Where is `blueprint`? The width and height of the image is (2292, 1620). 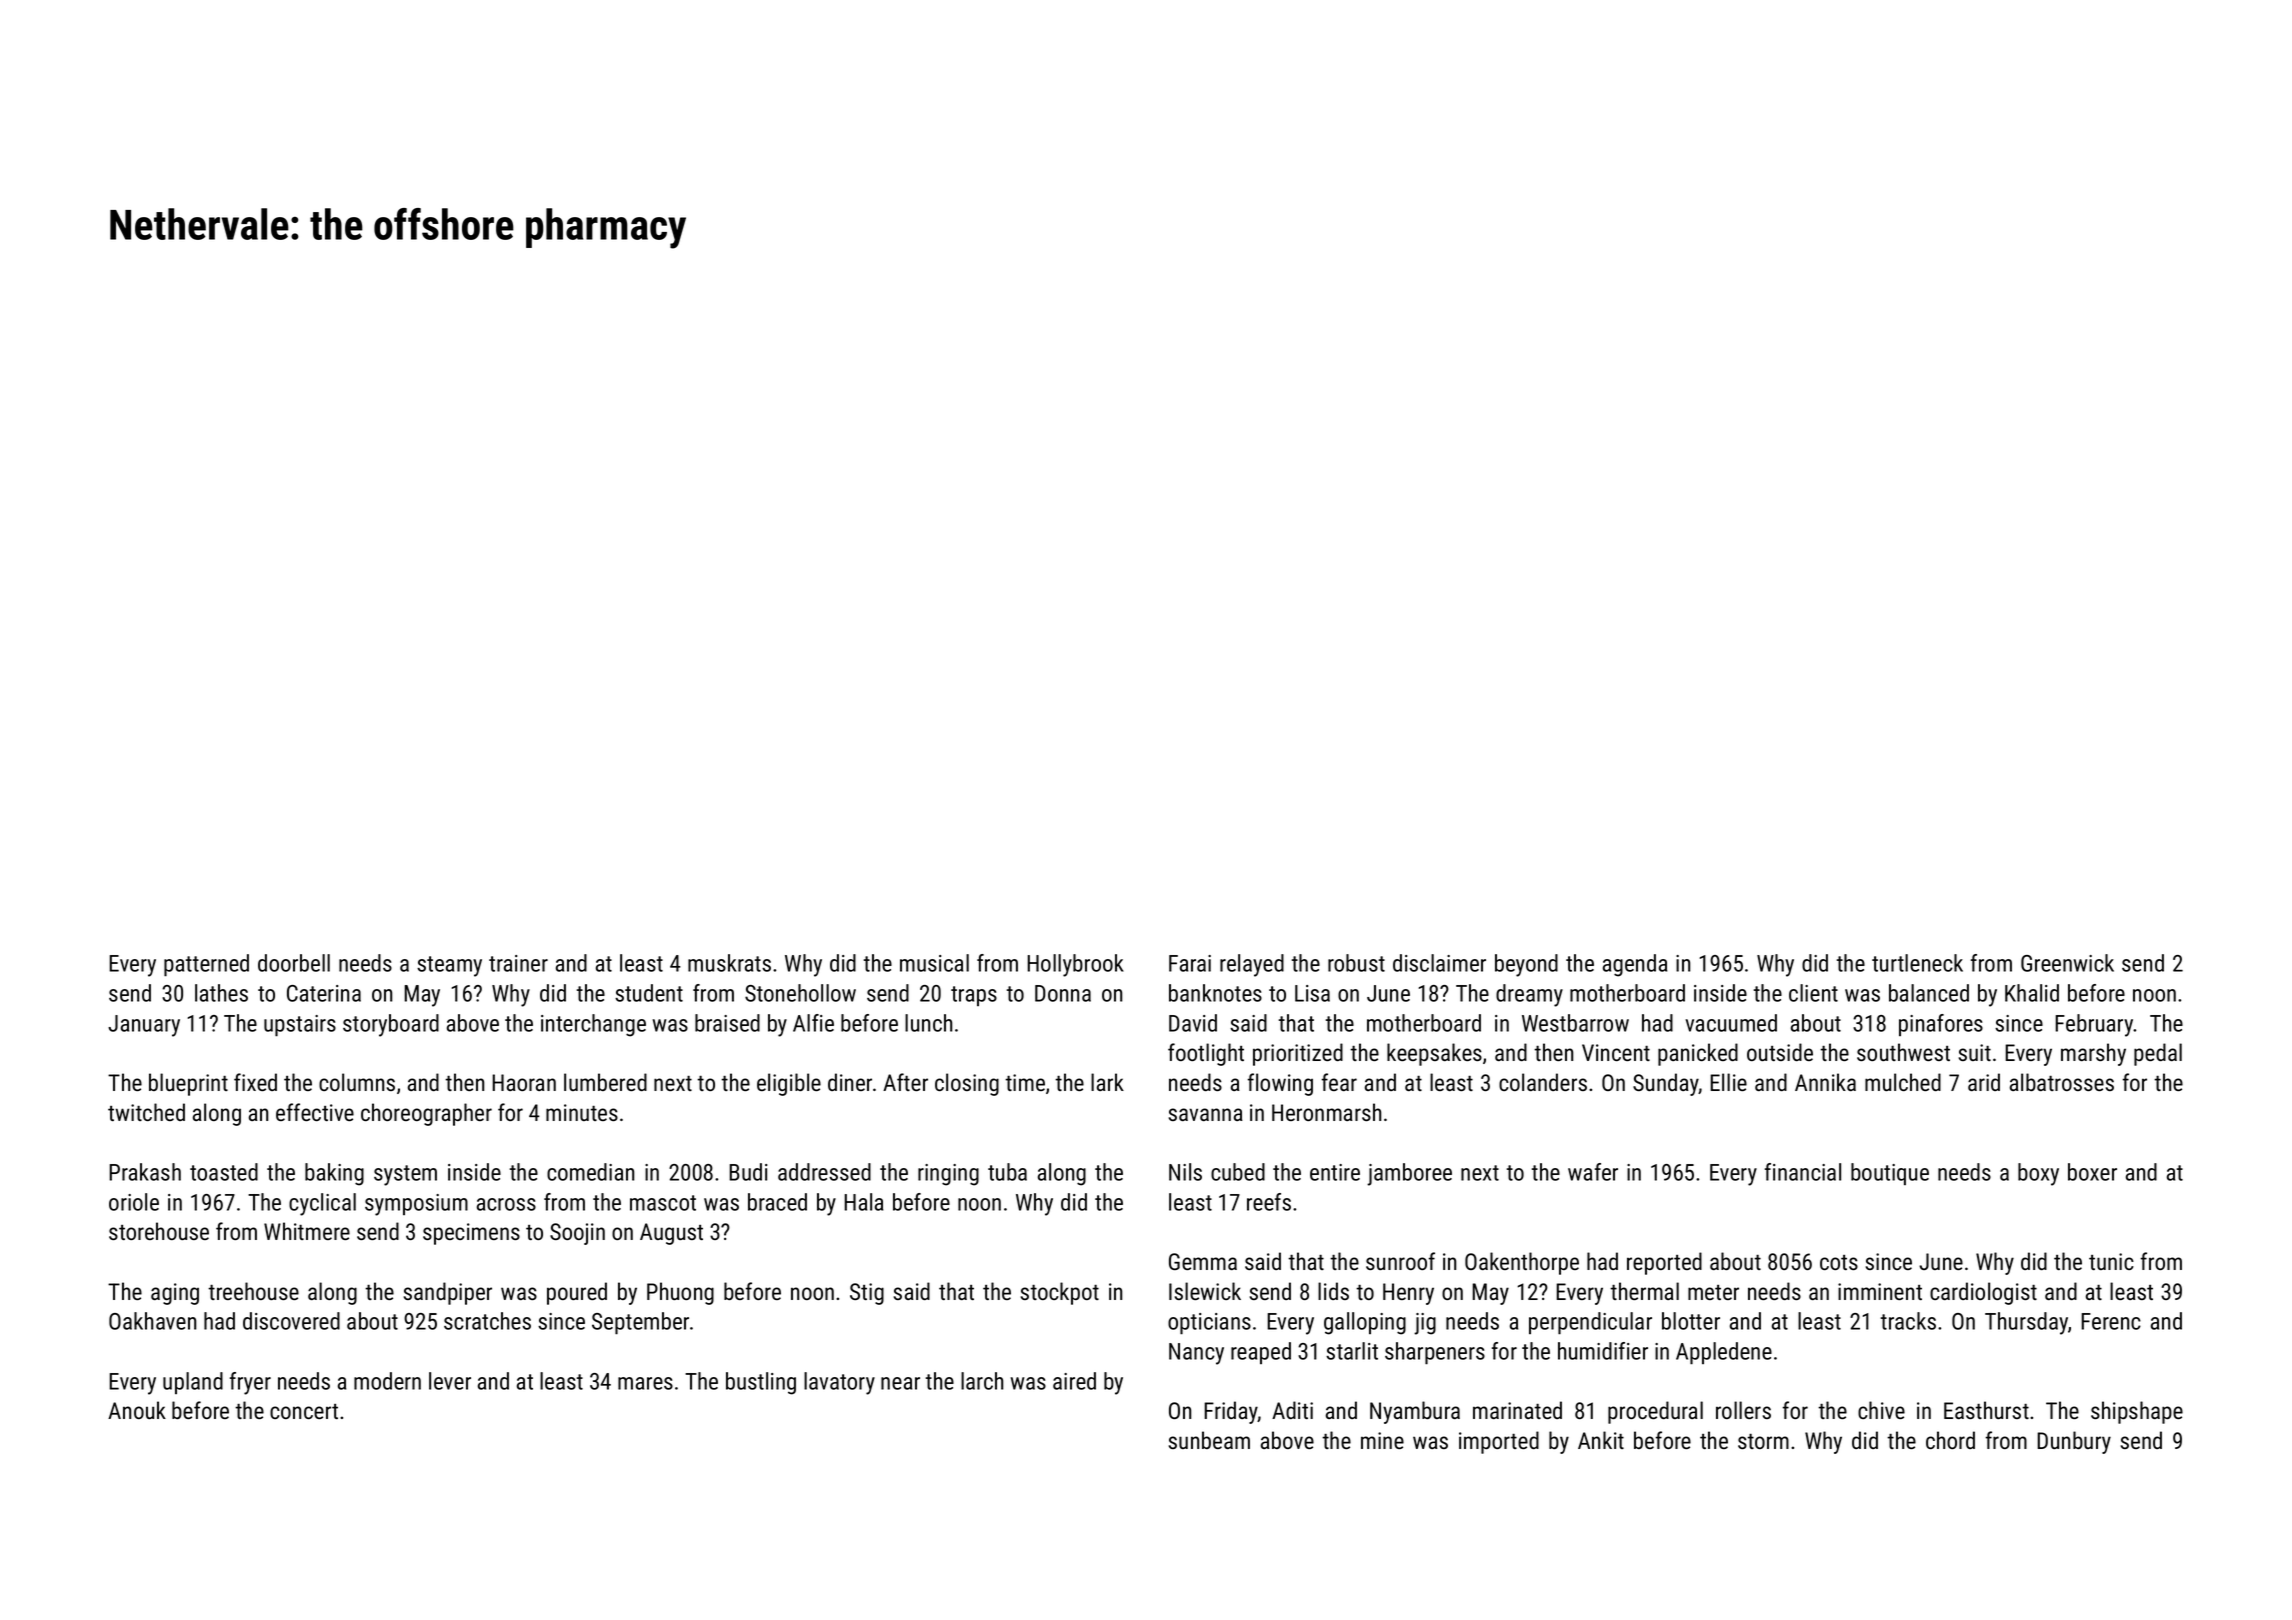
blueprint is located at coordinates (188, 1084).
